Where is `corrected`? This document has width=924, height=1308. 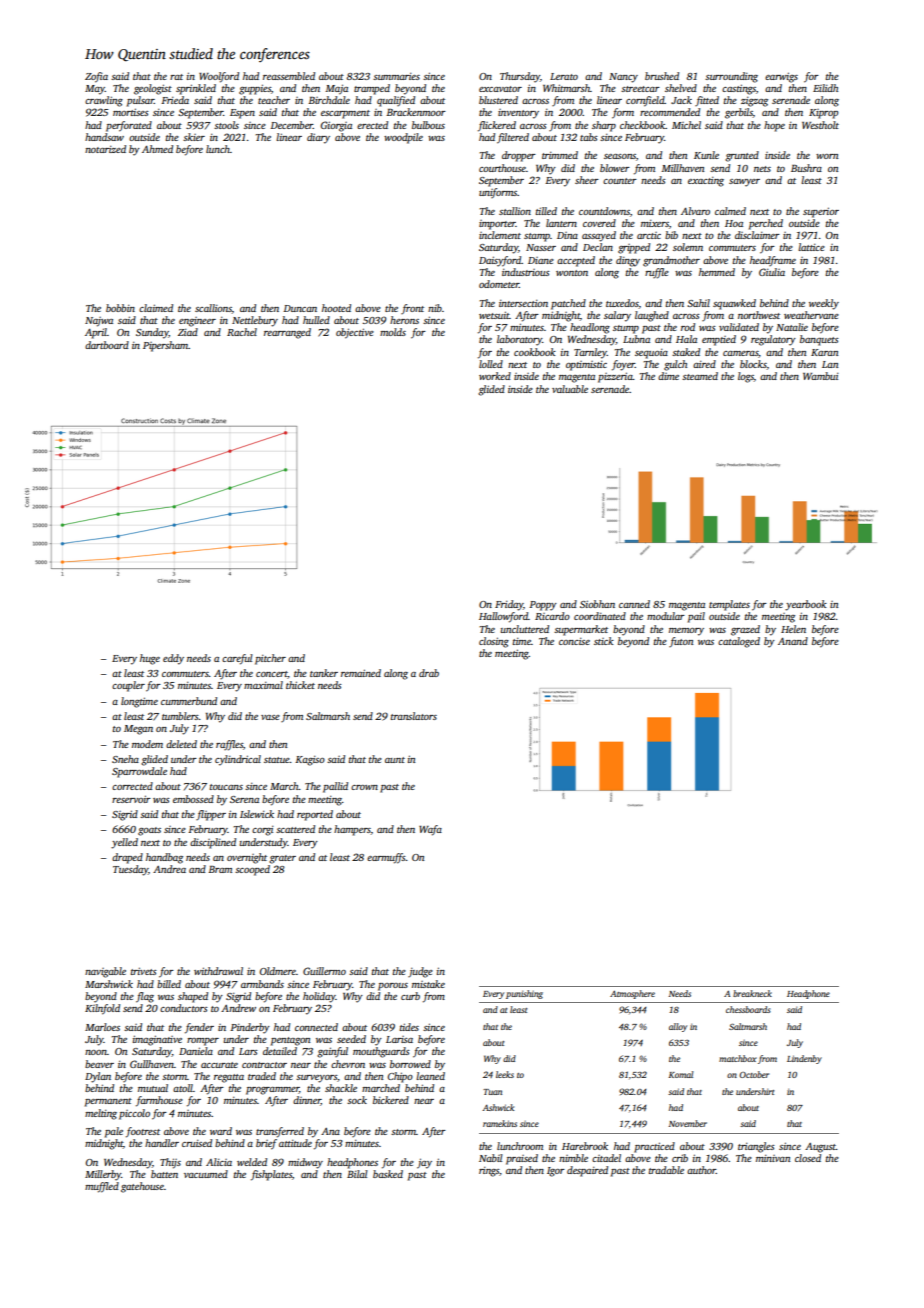 corrected is located at coordinates (132, 786).
